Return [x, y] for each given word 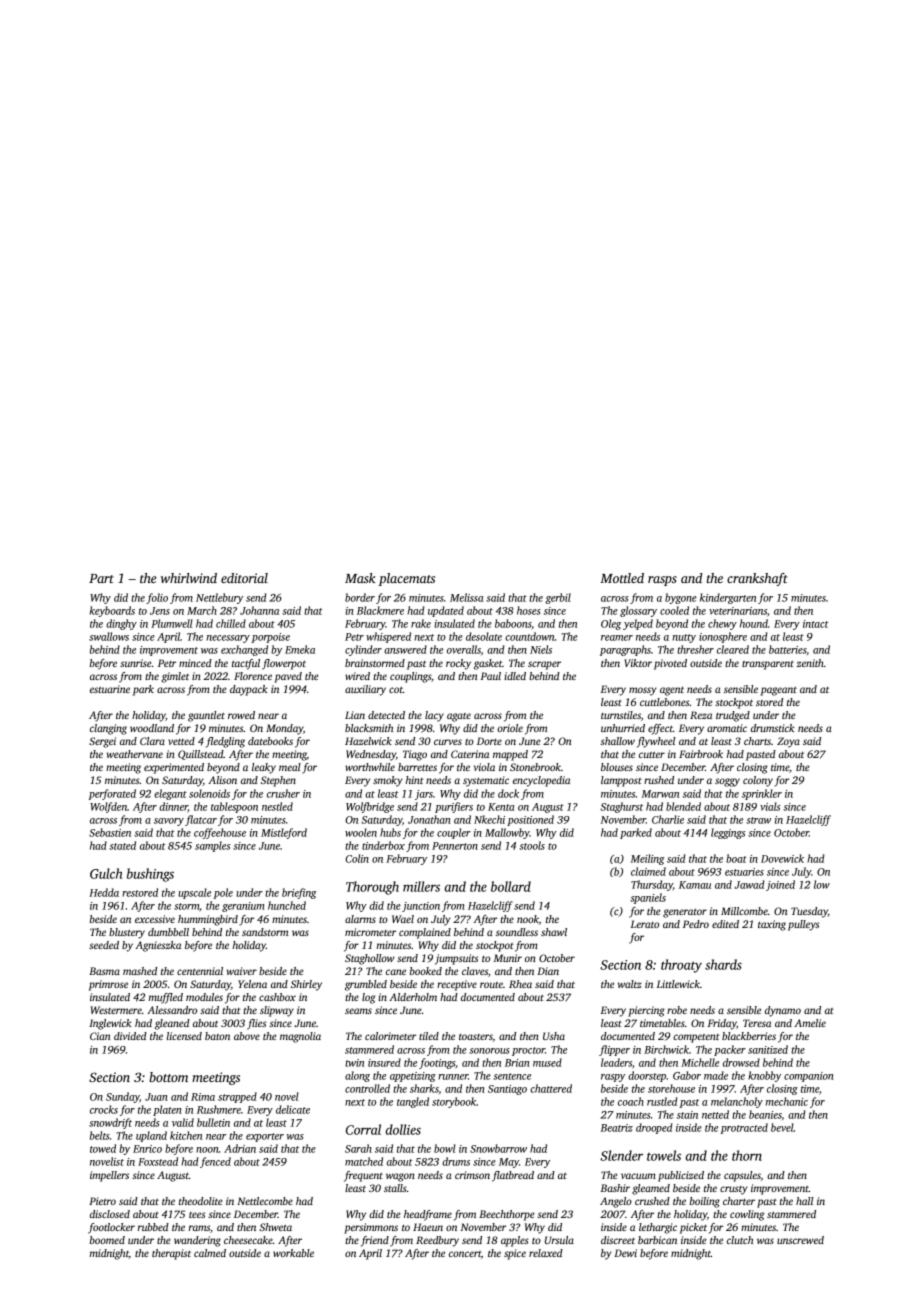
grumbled [366, 985]
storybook [454, 1102]
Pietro [102, 1201]
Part [101, 578]
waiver [242, 971]
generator [685, 913]
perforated [112, 794]
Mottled [622, 578]
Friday [722, 1024]
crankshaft [757, 579]
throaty [681, 966]
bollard [511, 886]
